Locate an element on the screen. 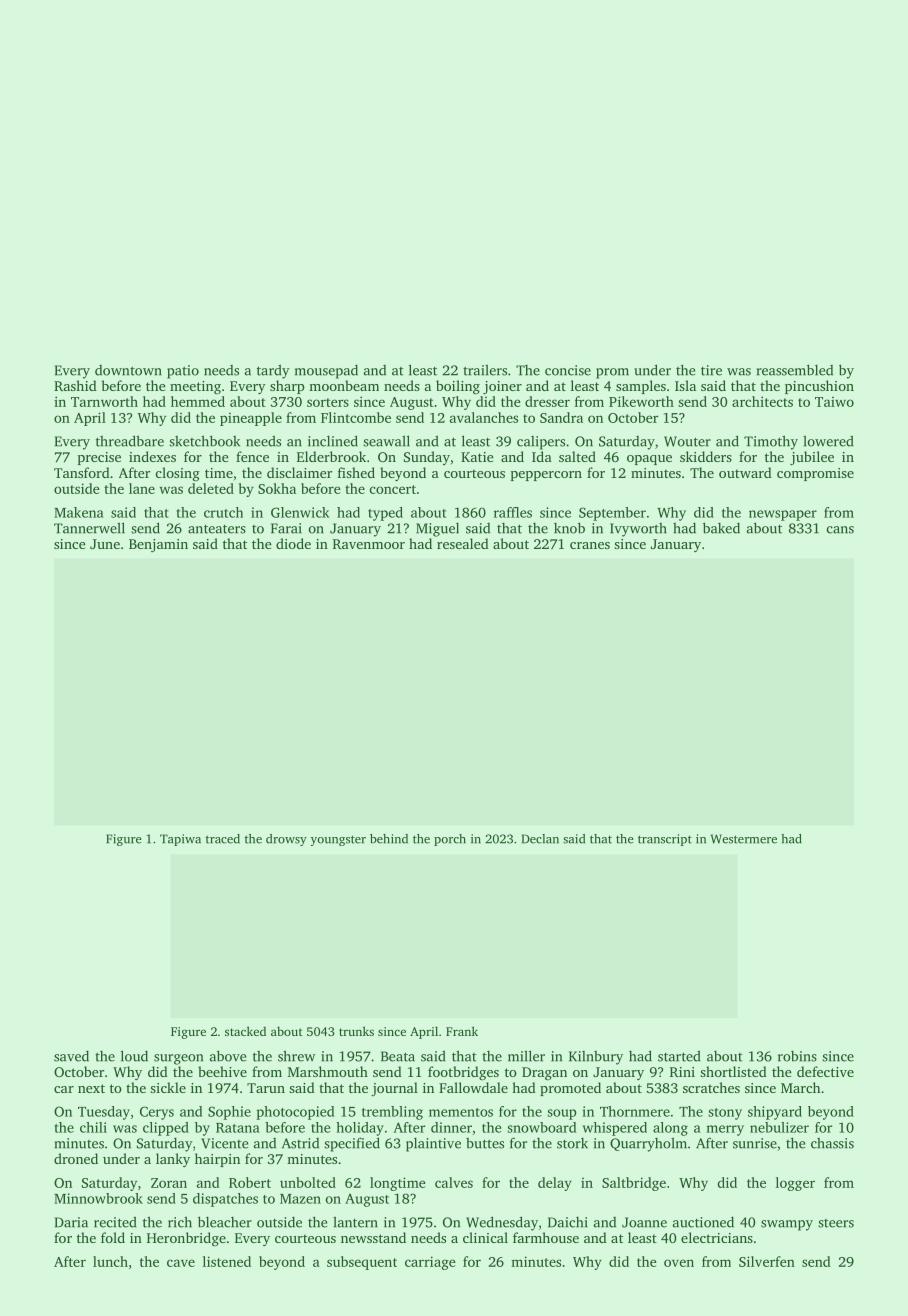  boiling is located at coordinates (458, 387).
